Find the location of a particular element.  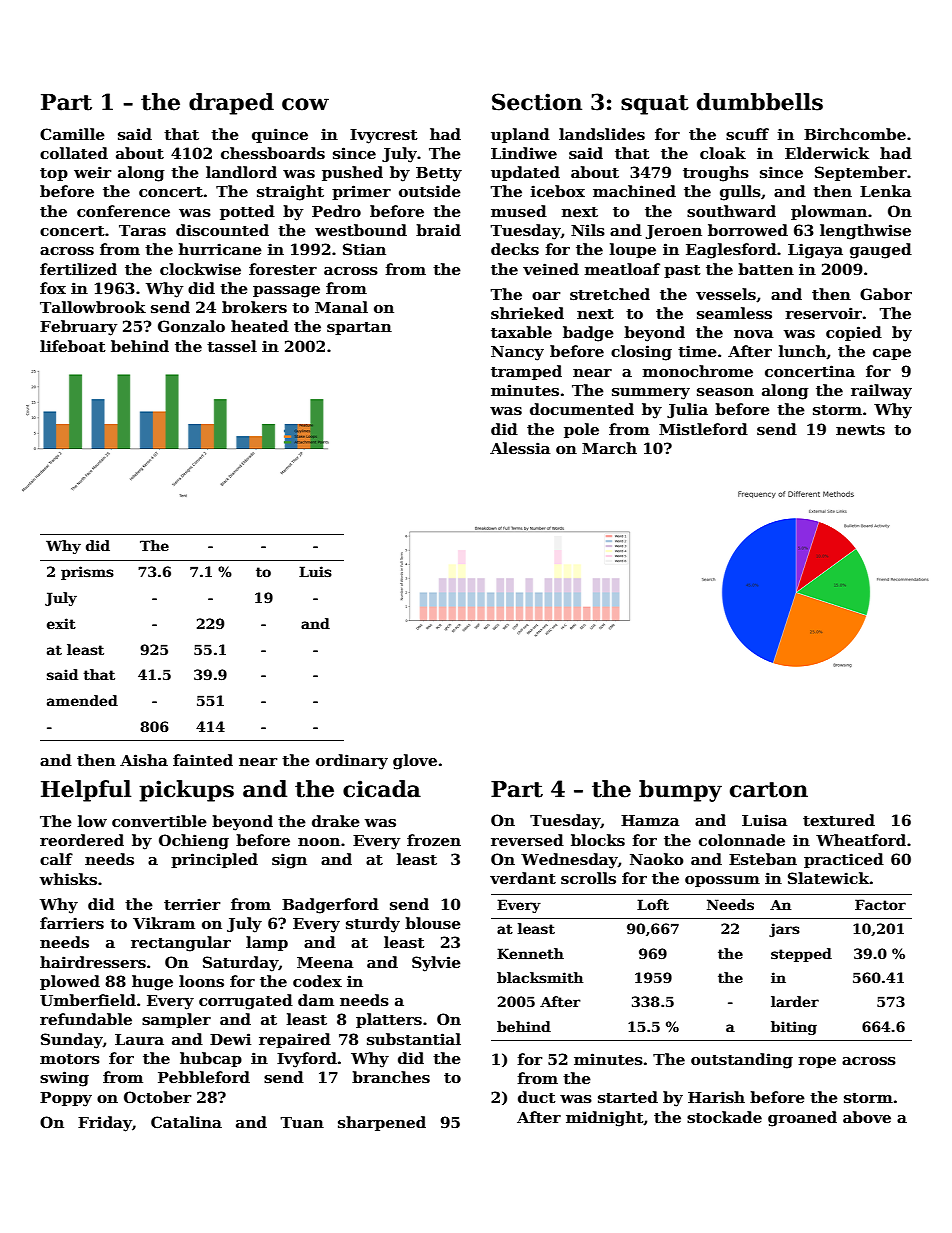

lunch is located at coordinates (802, 351).
